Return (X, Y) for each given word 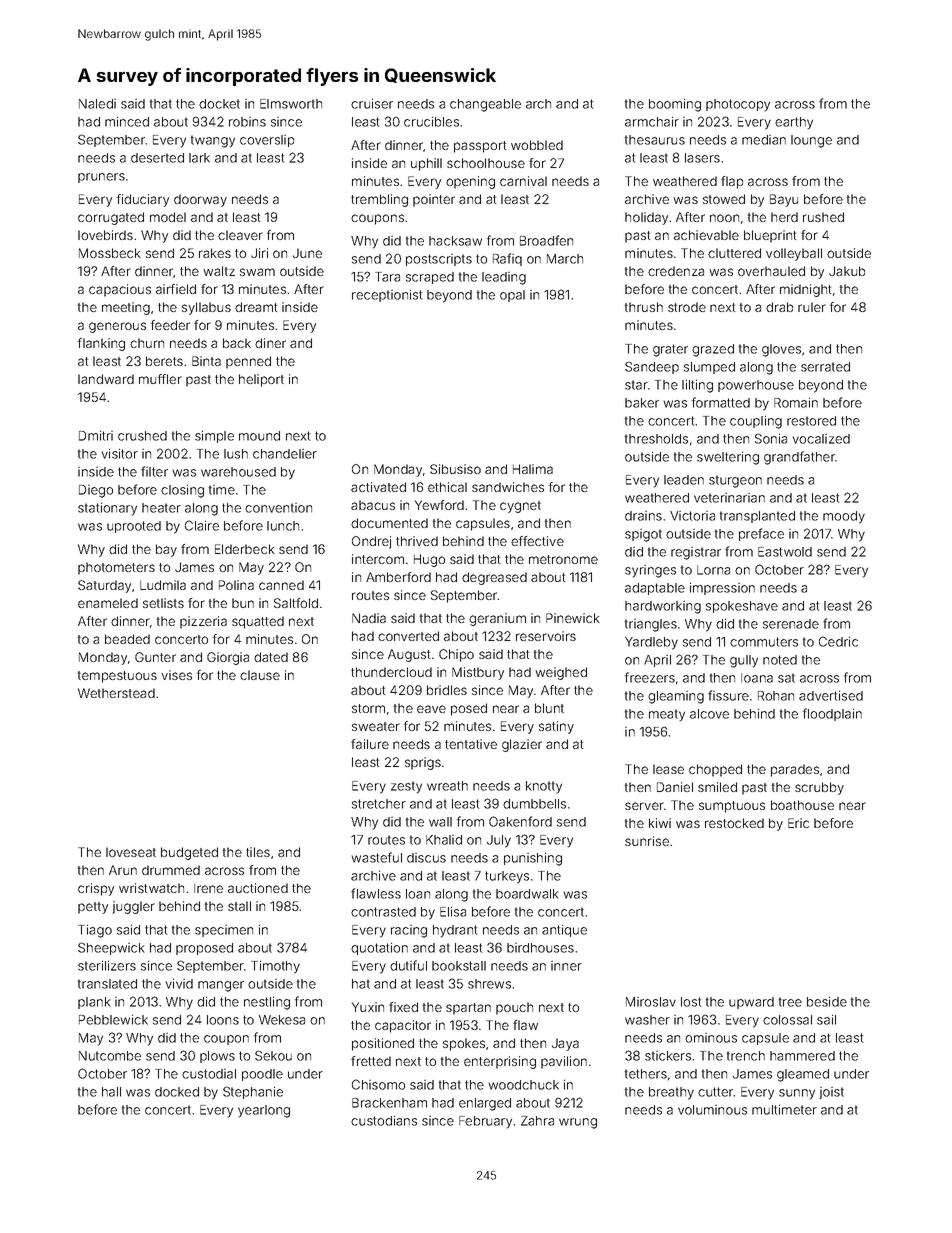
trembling (379, 200)
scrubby (819, 788)
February (485, 1122)
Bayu (784, 200)
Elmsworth (291, 104)
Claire (202, 525)
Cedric (838, 641)
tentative (471, 744)
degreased (494, 578)
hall (111, 1092)
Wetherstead (116, 693)
